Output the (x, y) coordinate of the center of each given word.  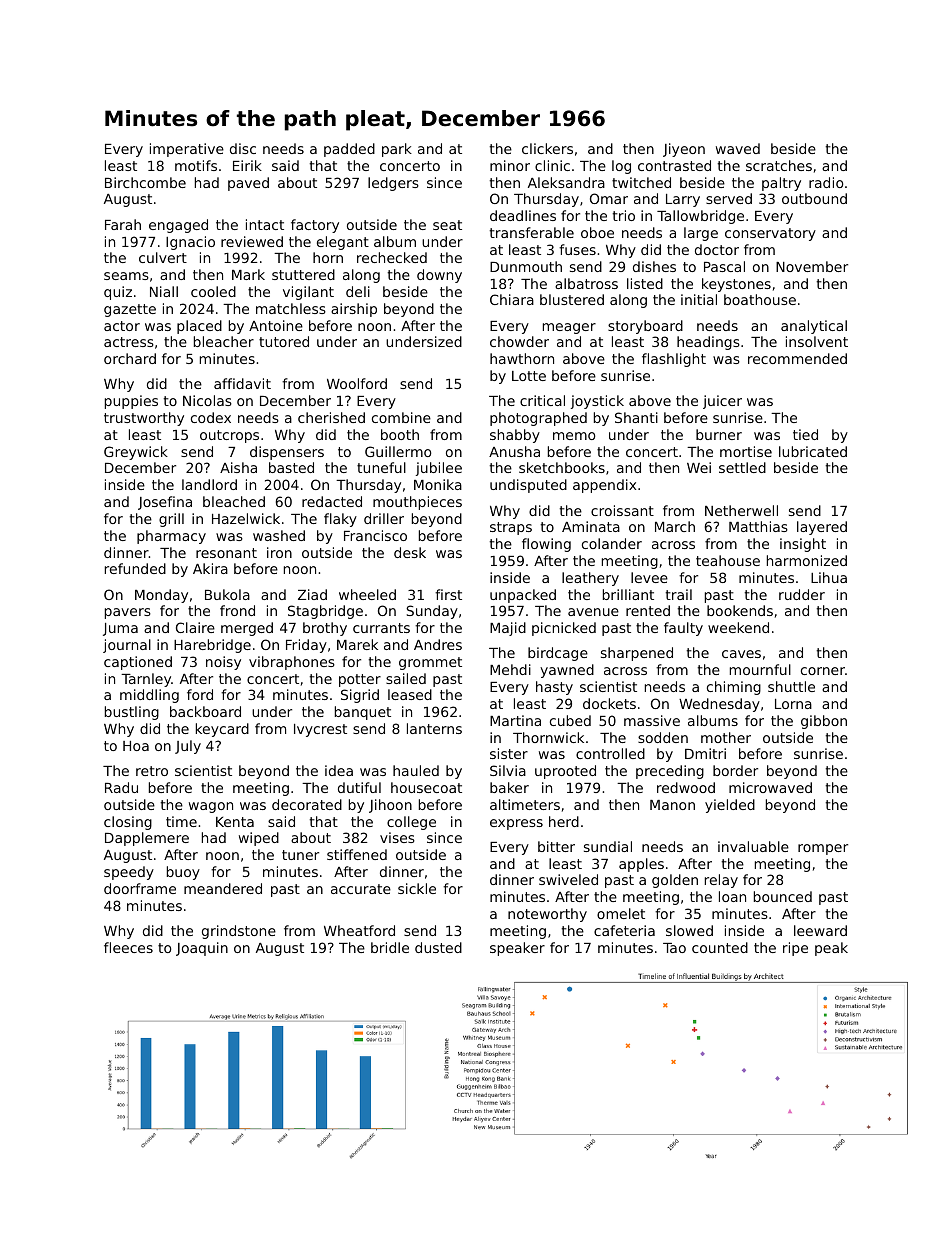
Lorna (793, 704)
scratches (779, 165)
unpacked (523, 596)
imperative (187, 150)
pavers (128, 613)
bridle (390, 947)
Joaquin (202, 949)
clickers (547, 148)
